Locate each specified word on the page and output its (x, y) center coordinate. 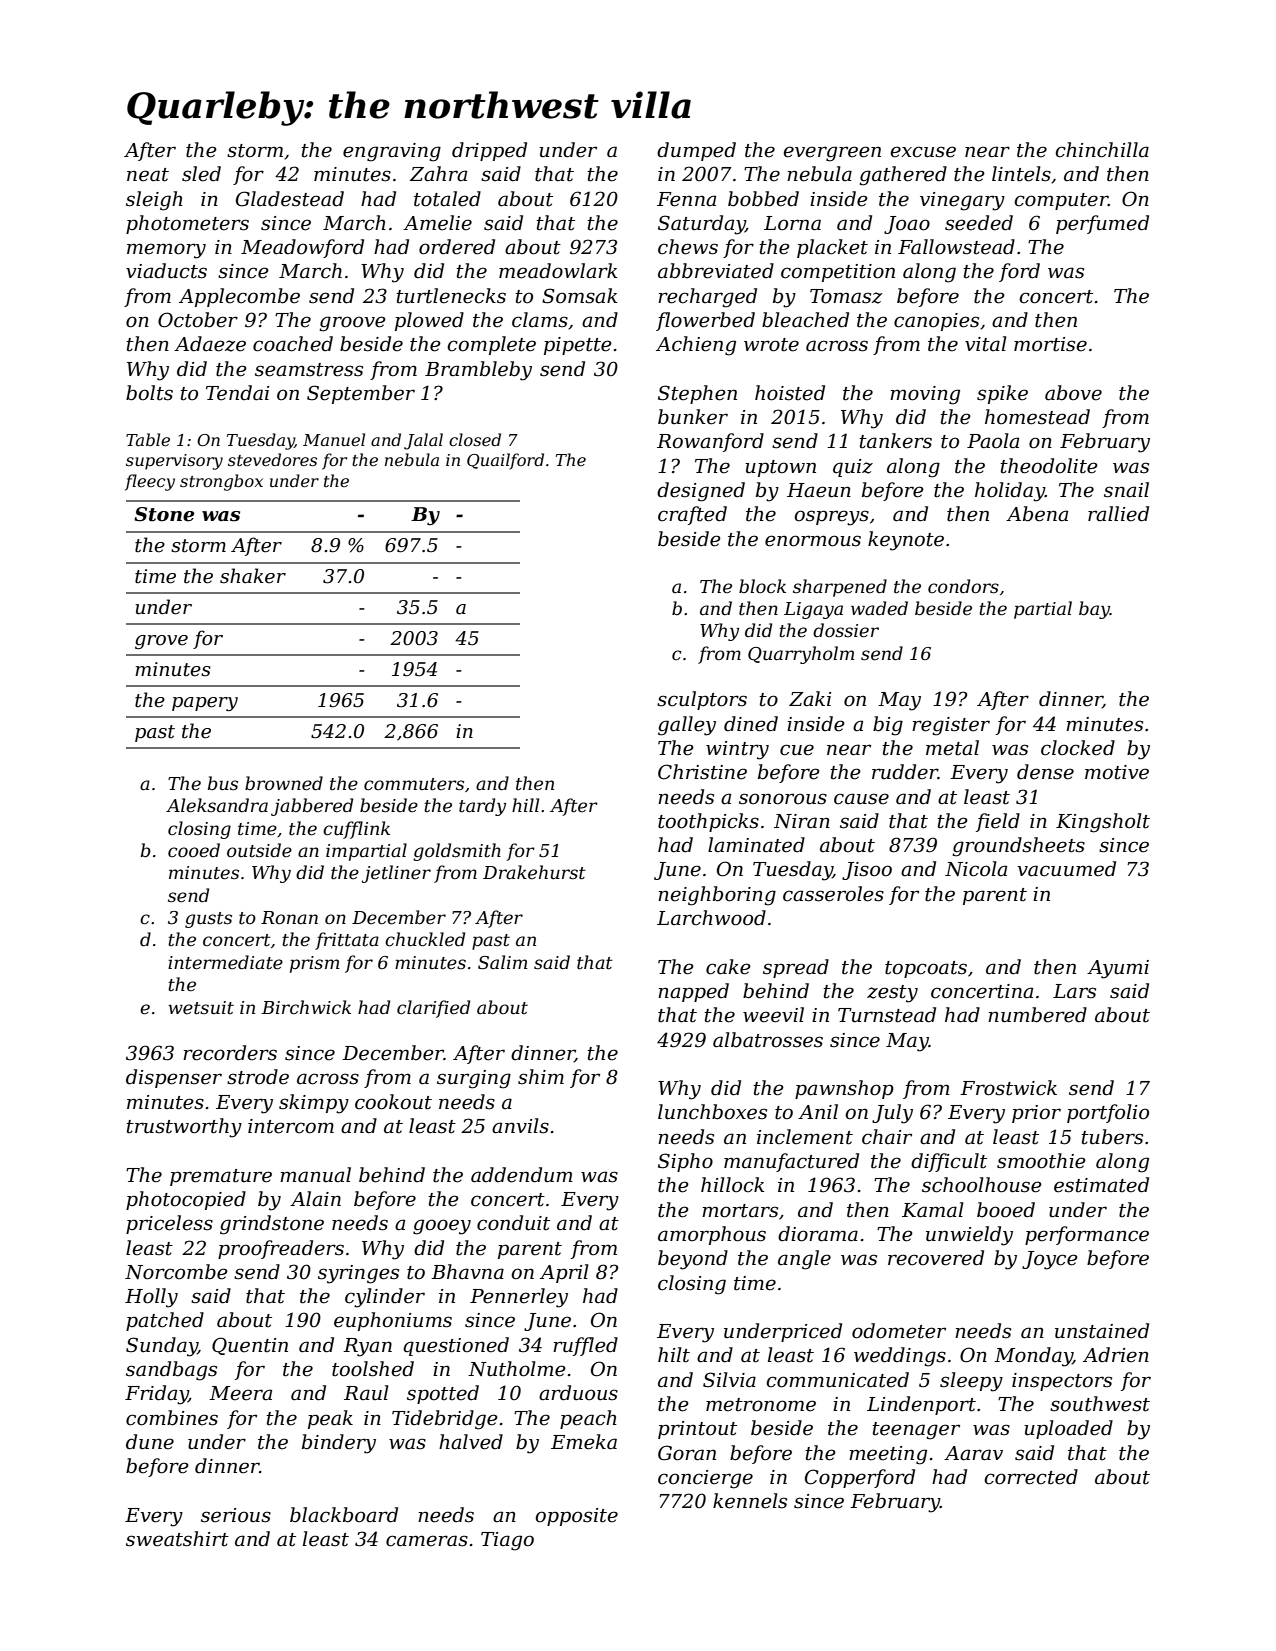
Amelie (437, 223)
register (951, 726)
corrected (1031, 1477)
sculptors (702, 700)
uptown (780, 468)
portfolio (1108, 1113)
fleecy (150, 482)
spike (1002, 394)
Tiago (507, 1541)
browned (284, 783)
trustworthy (184, 1128)
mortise (1050, 344)
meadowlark (558, 271)
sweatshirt (177, 1539)
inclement (805, 1137)
